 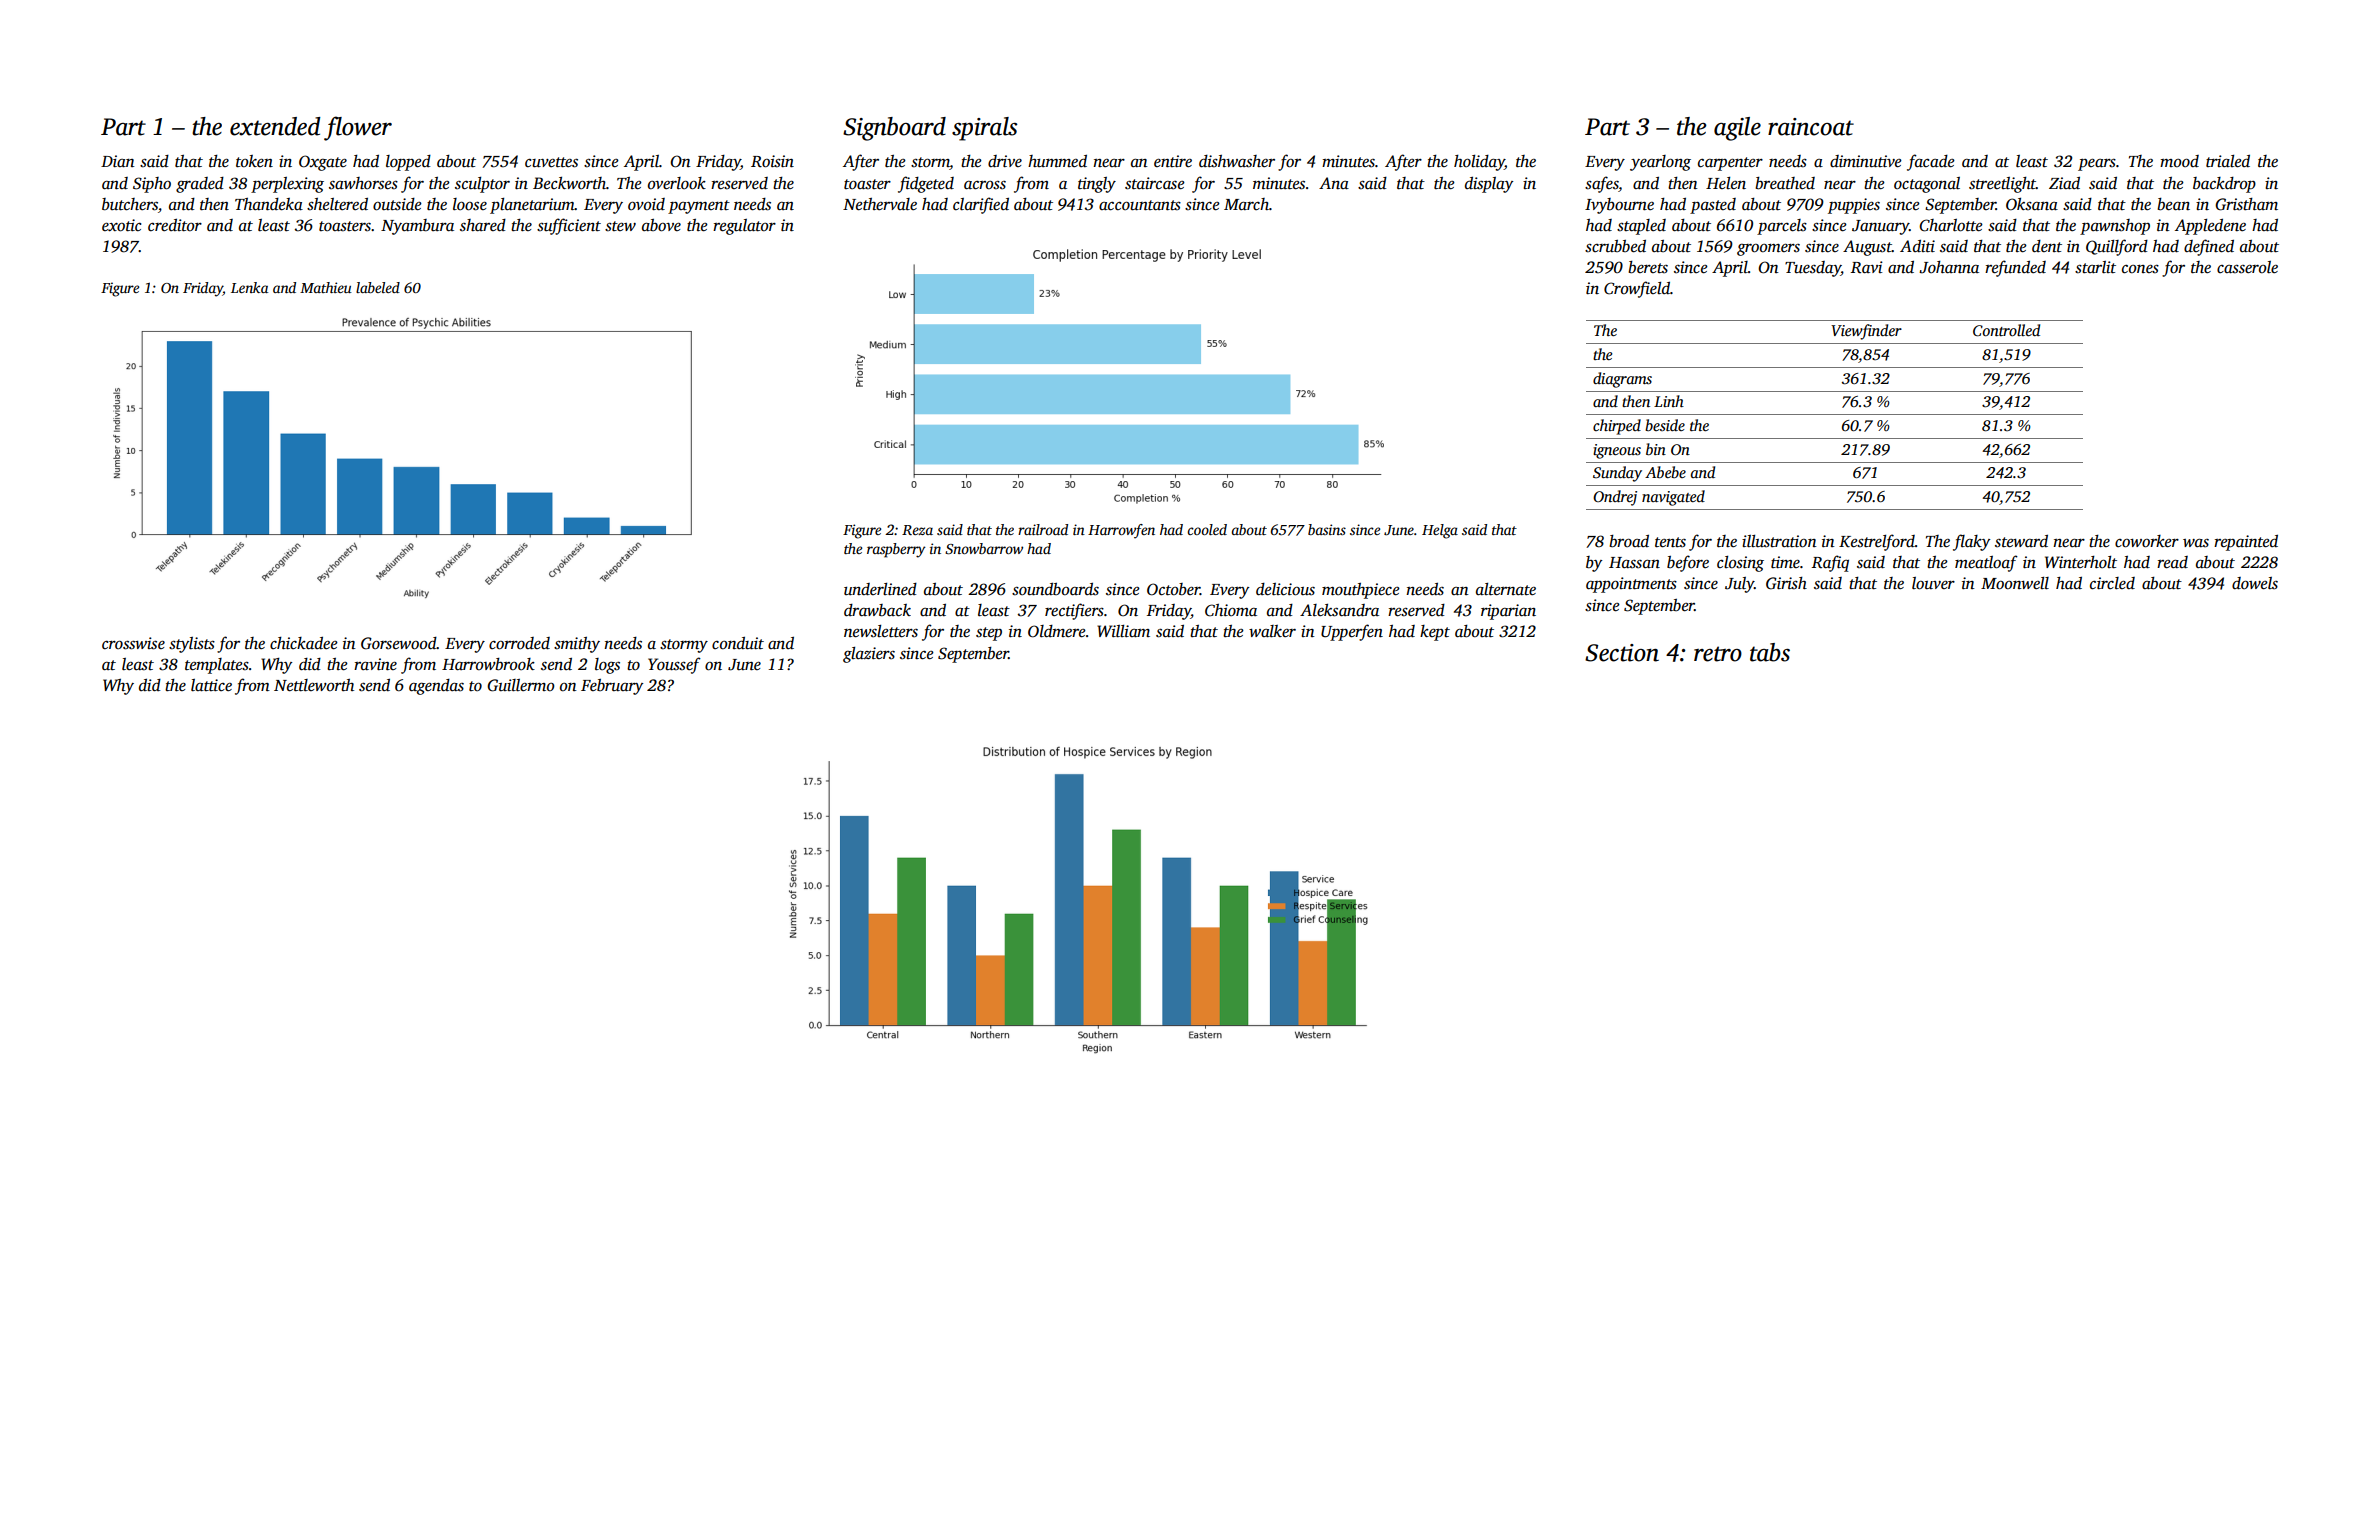 What do you see at coordinates (1737, 129) in the screenshot?
I see `agile` at bounding box center [1737, 129].
